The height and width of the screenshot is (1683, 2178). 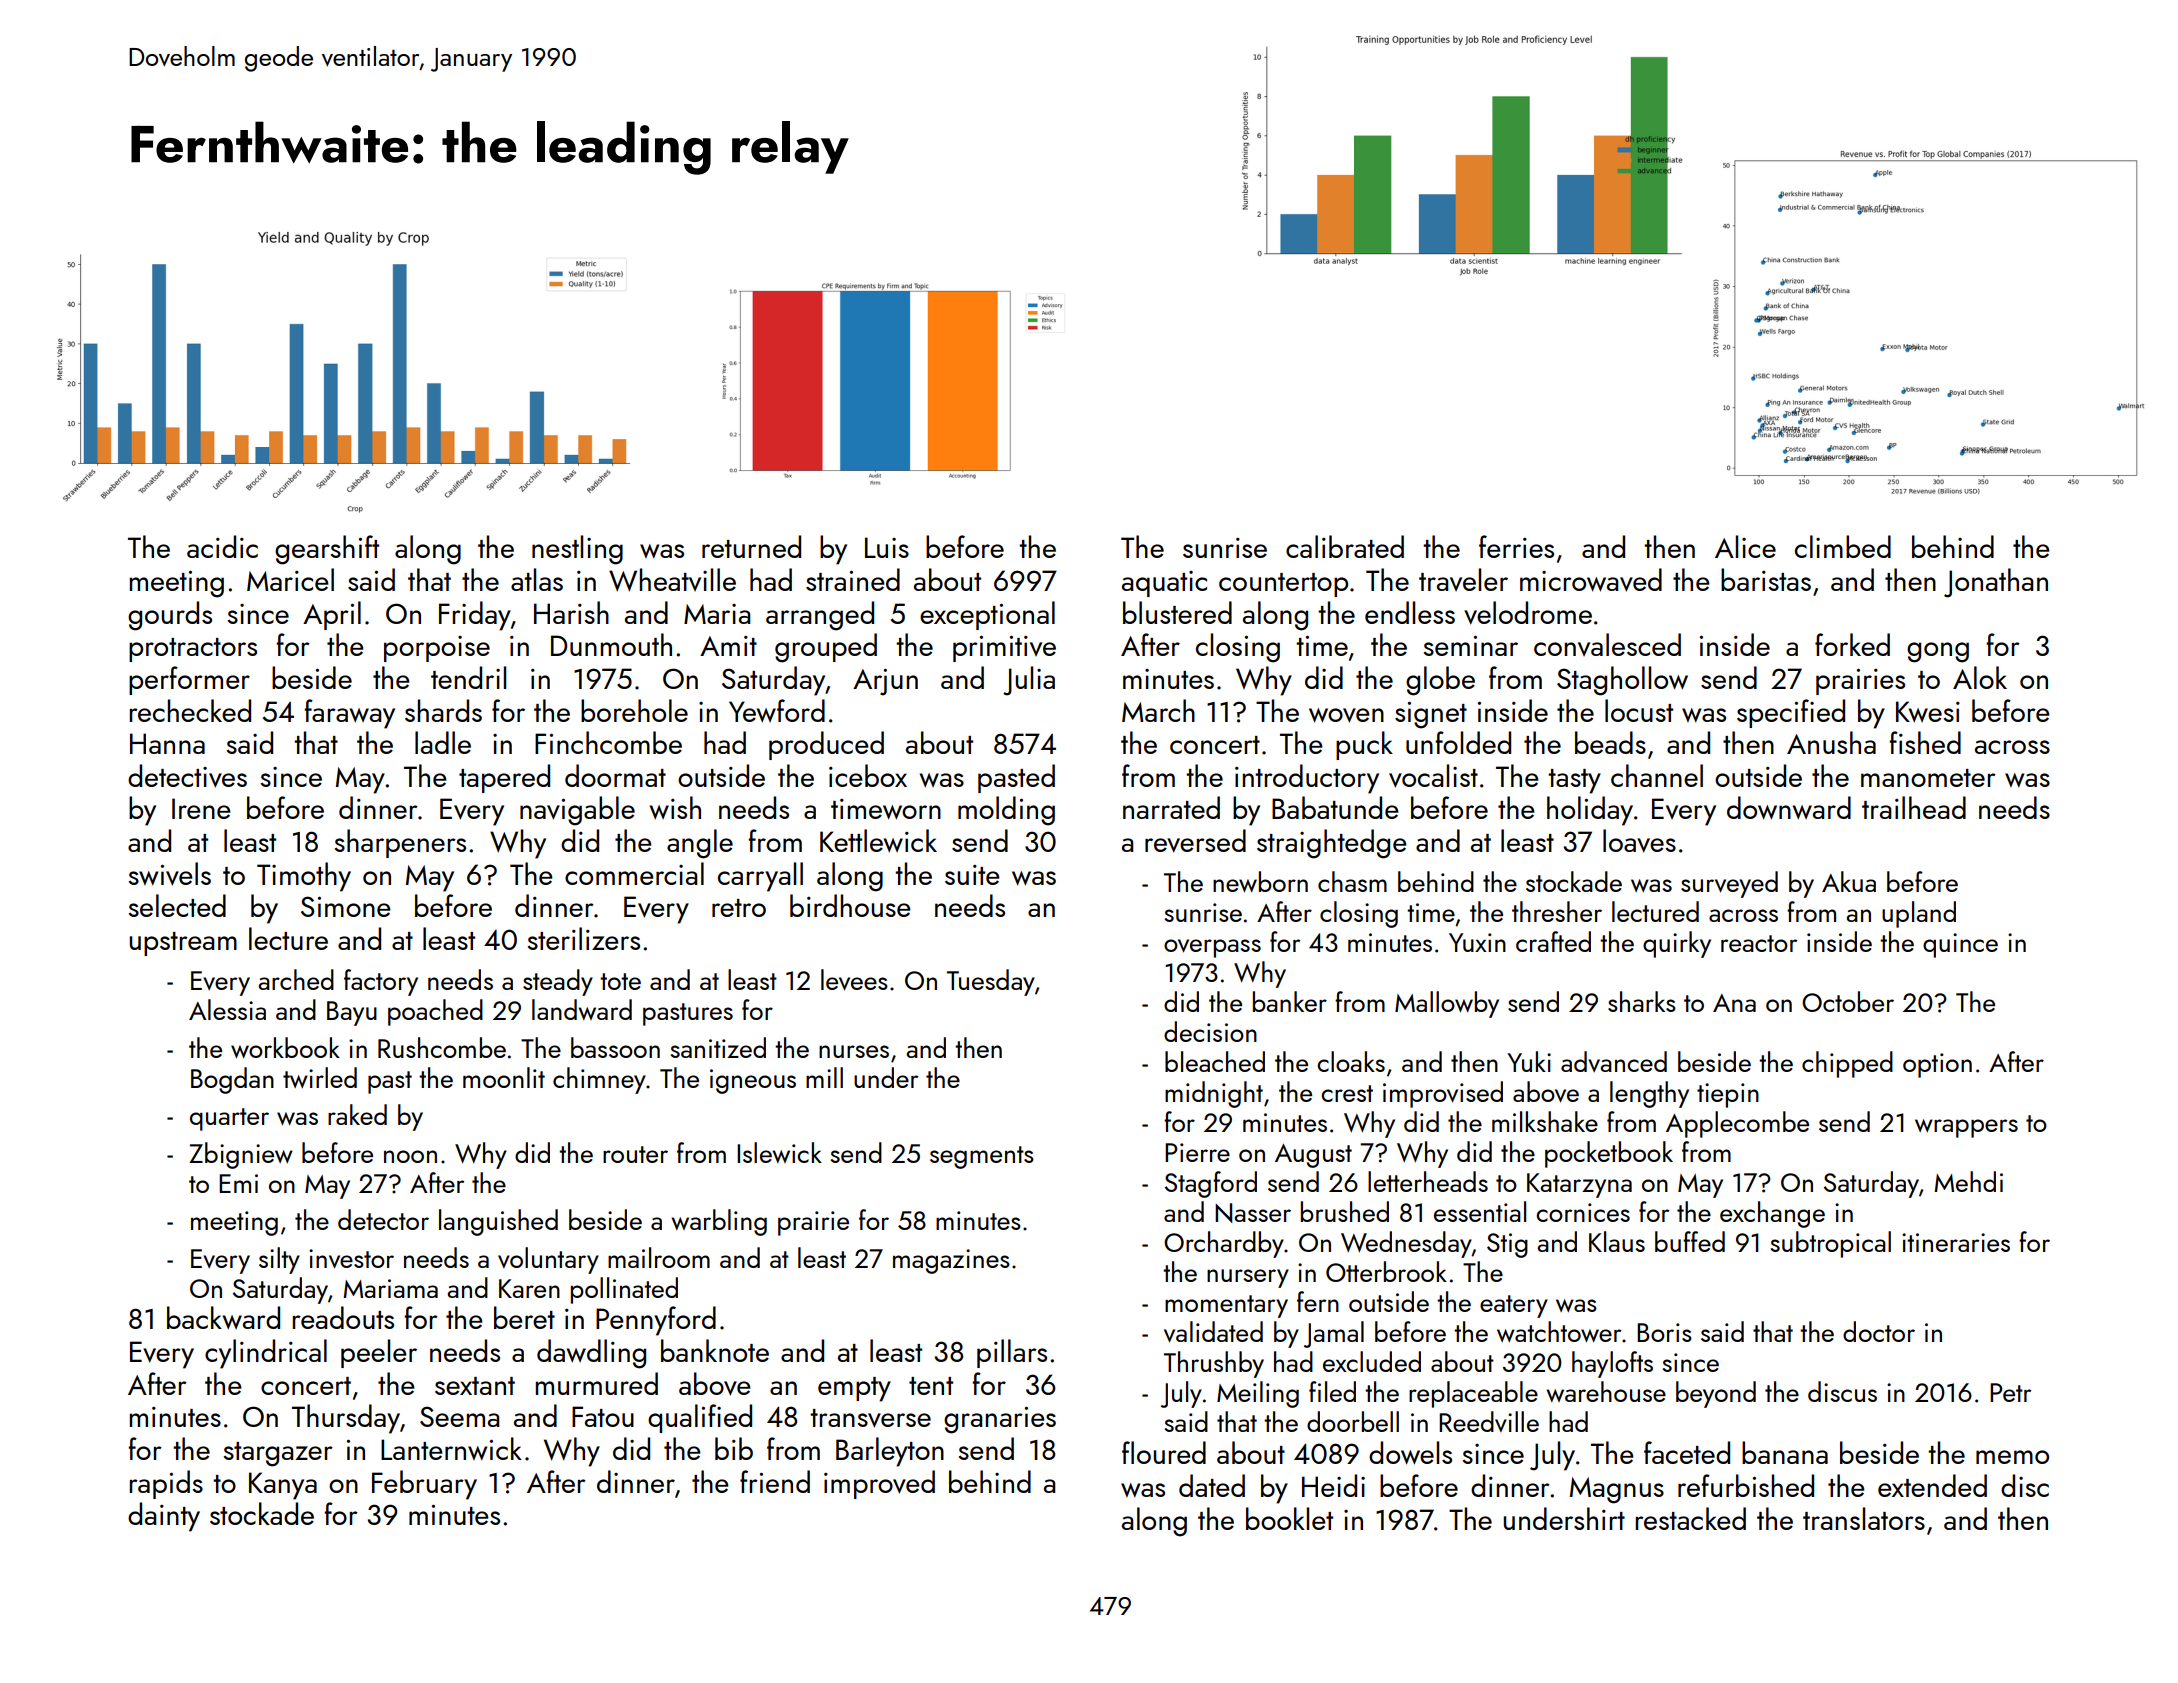 What do you see at coordinates (1960, 945) in the screenshot?
I see `quince` at bounding box center [1960, 945].
